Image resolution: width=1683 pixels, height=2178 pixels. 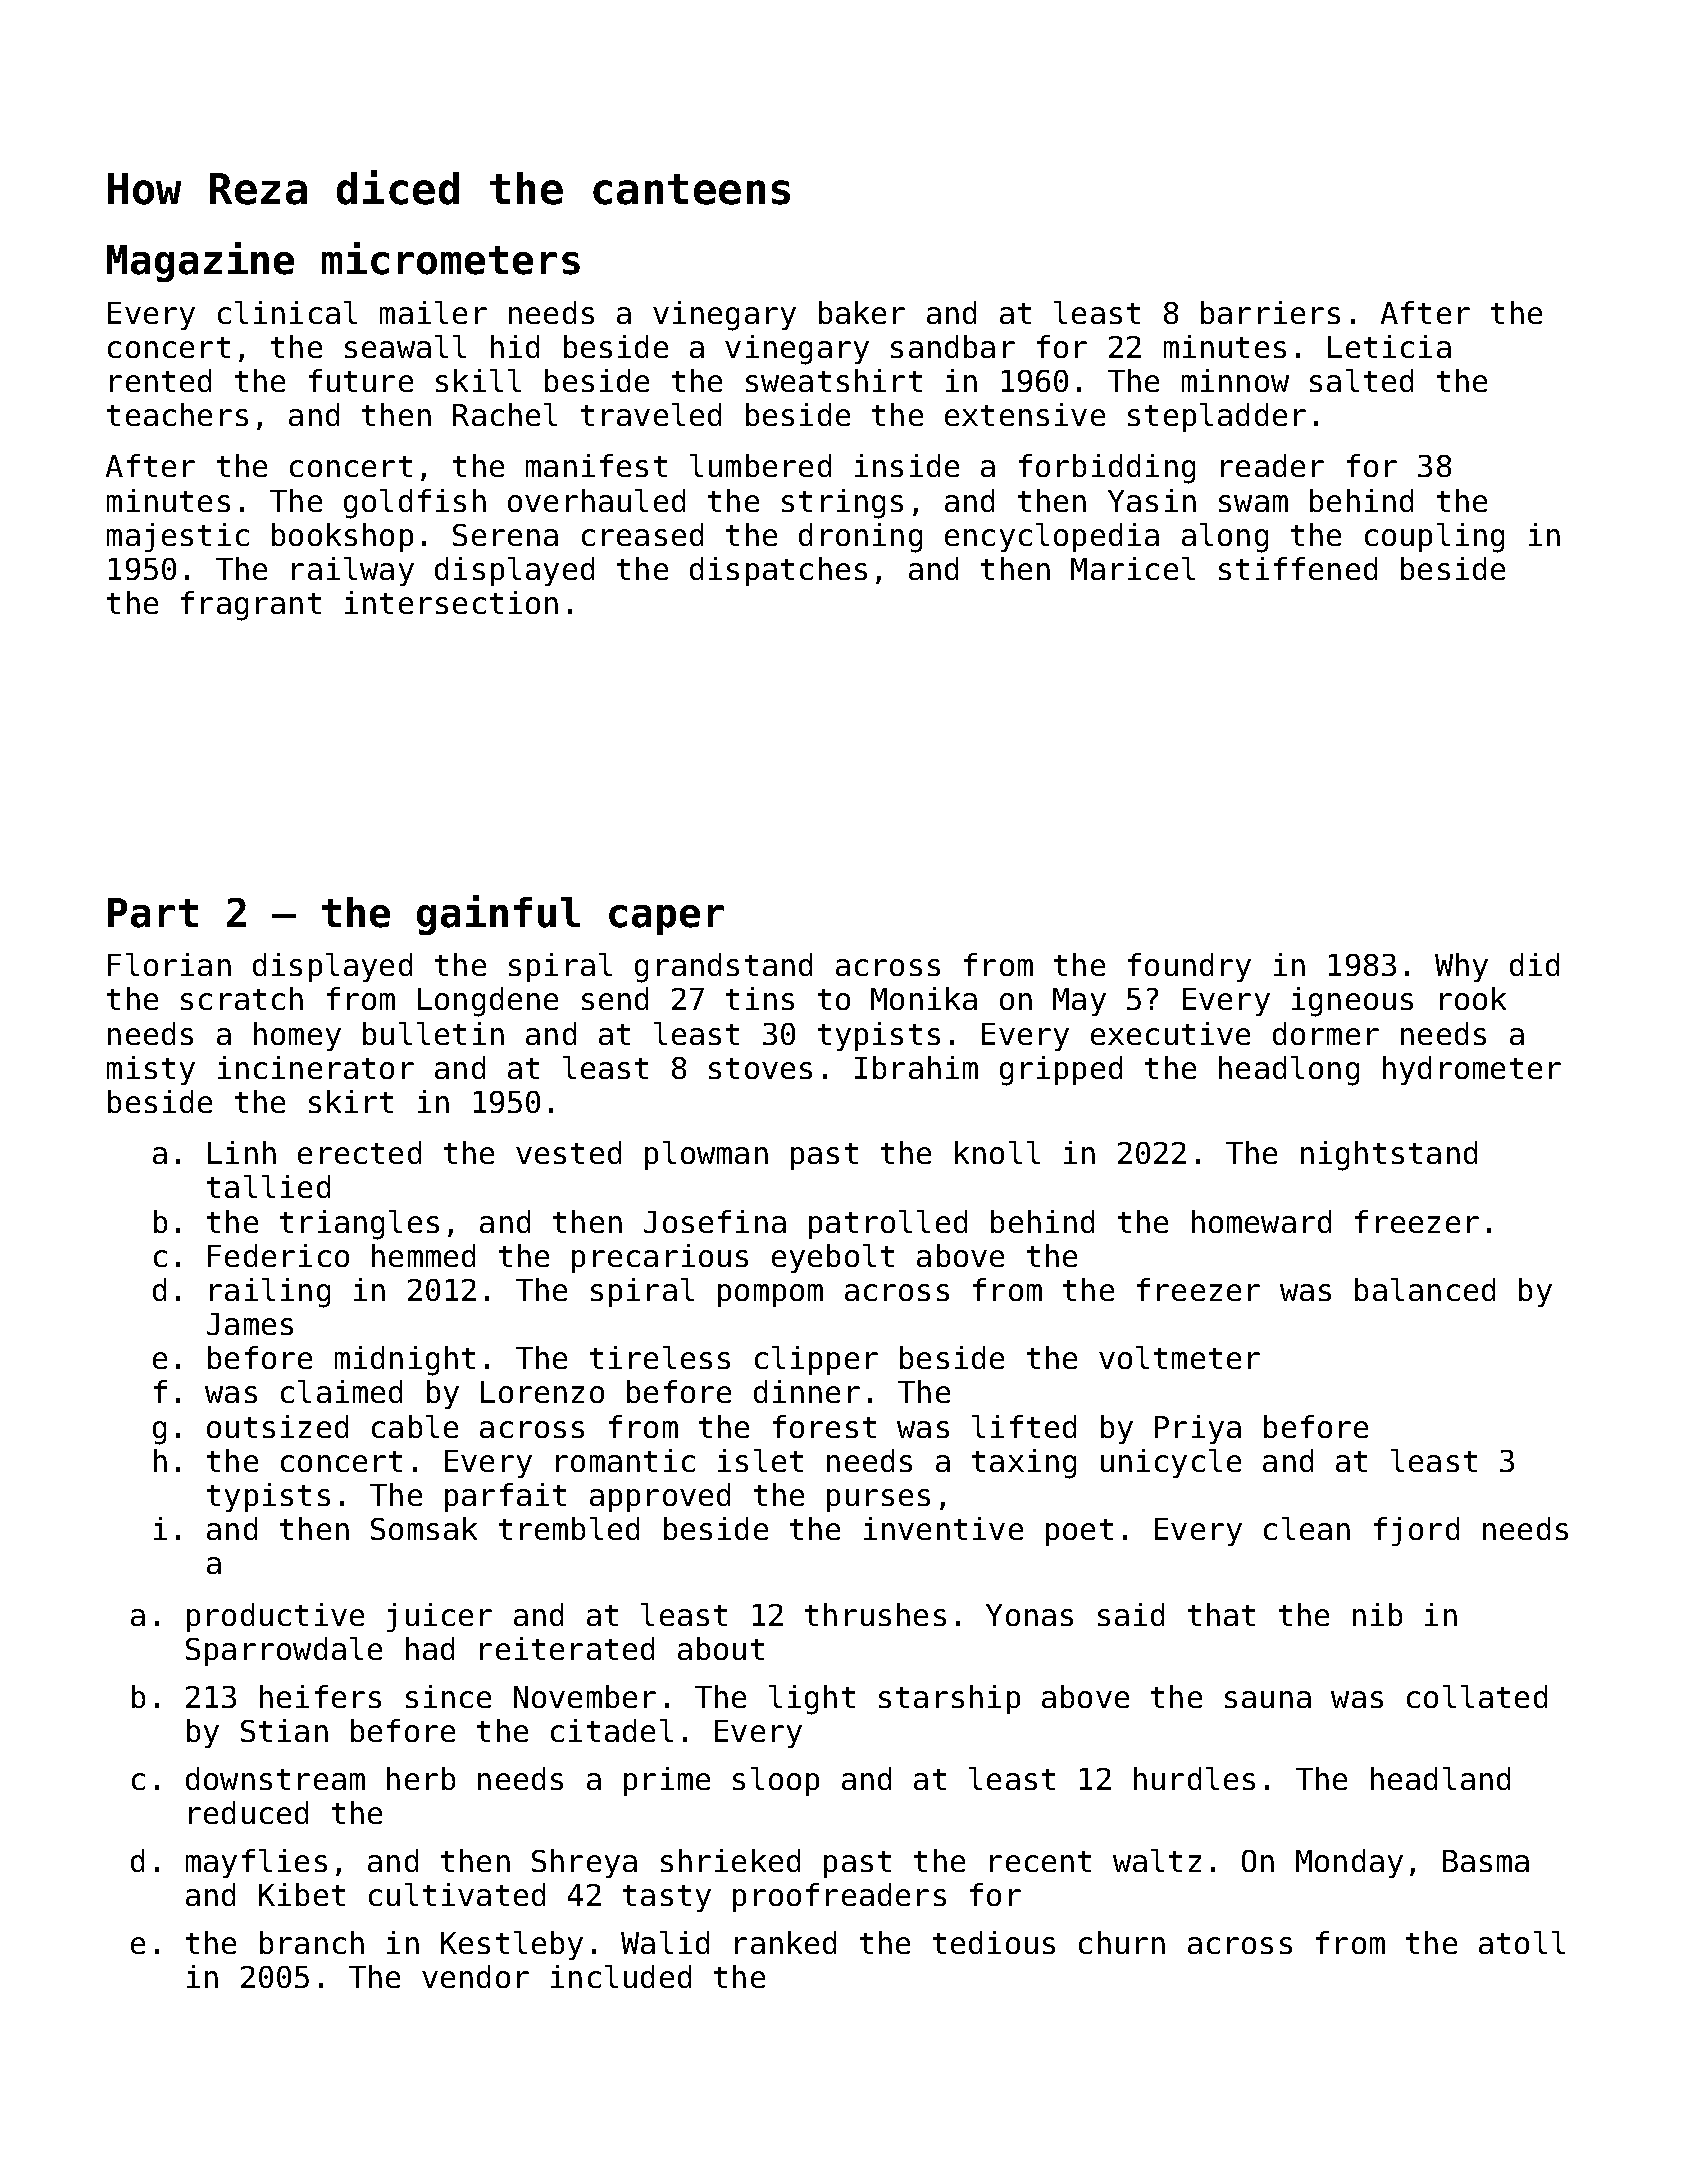 I want to click on baker, so click(x=862, y=312).
